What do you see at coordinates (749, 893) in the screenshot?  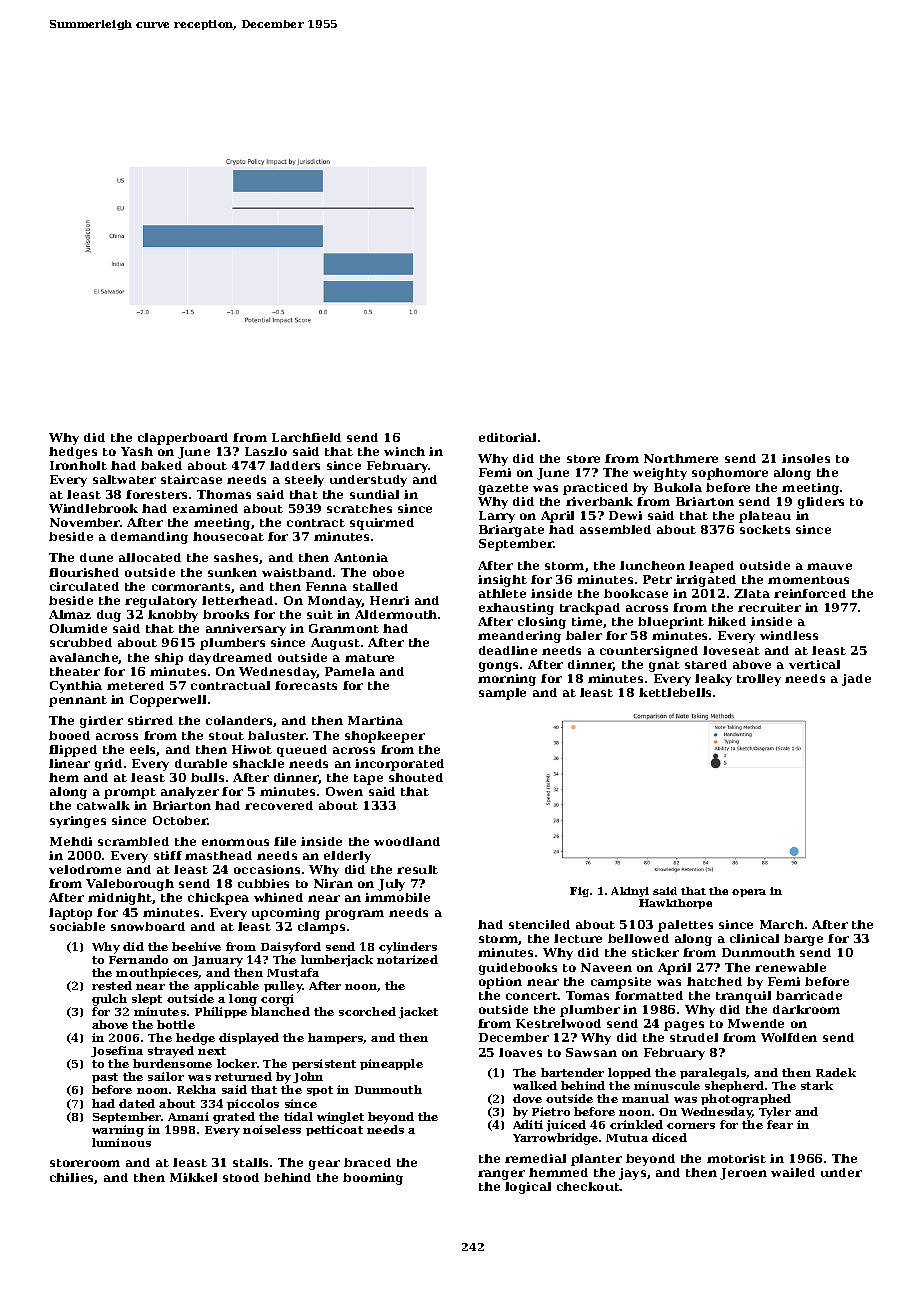 I see `opera` at bounding box center [749, 893].
